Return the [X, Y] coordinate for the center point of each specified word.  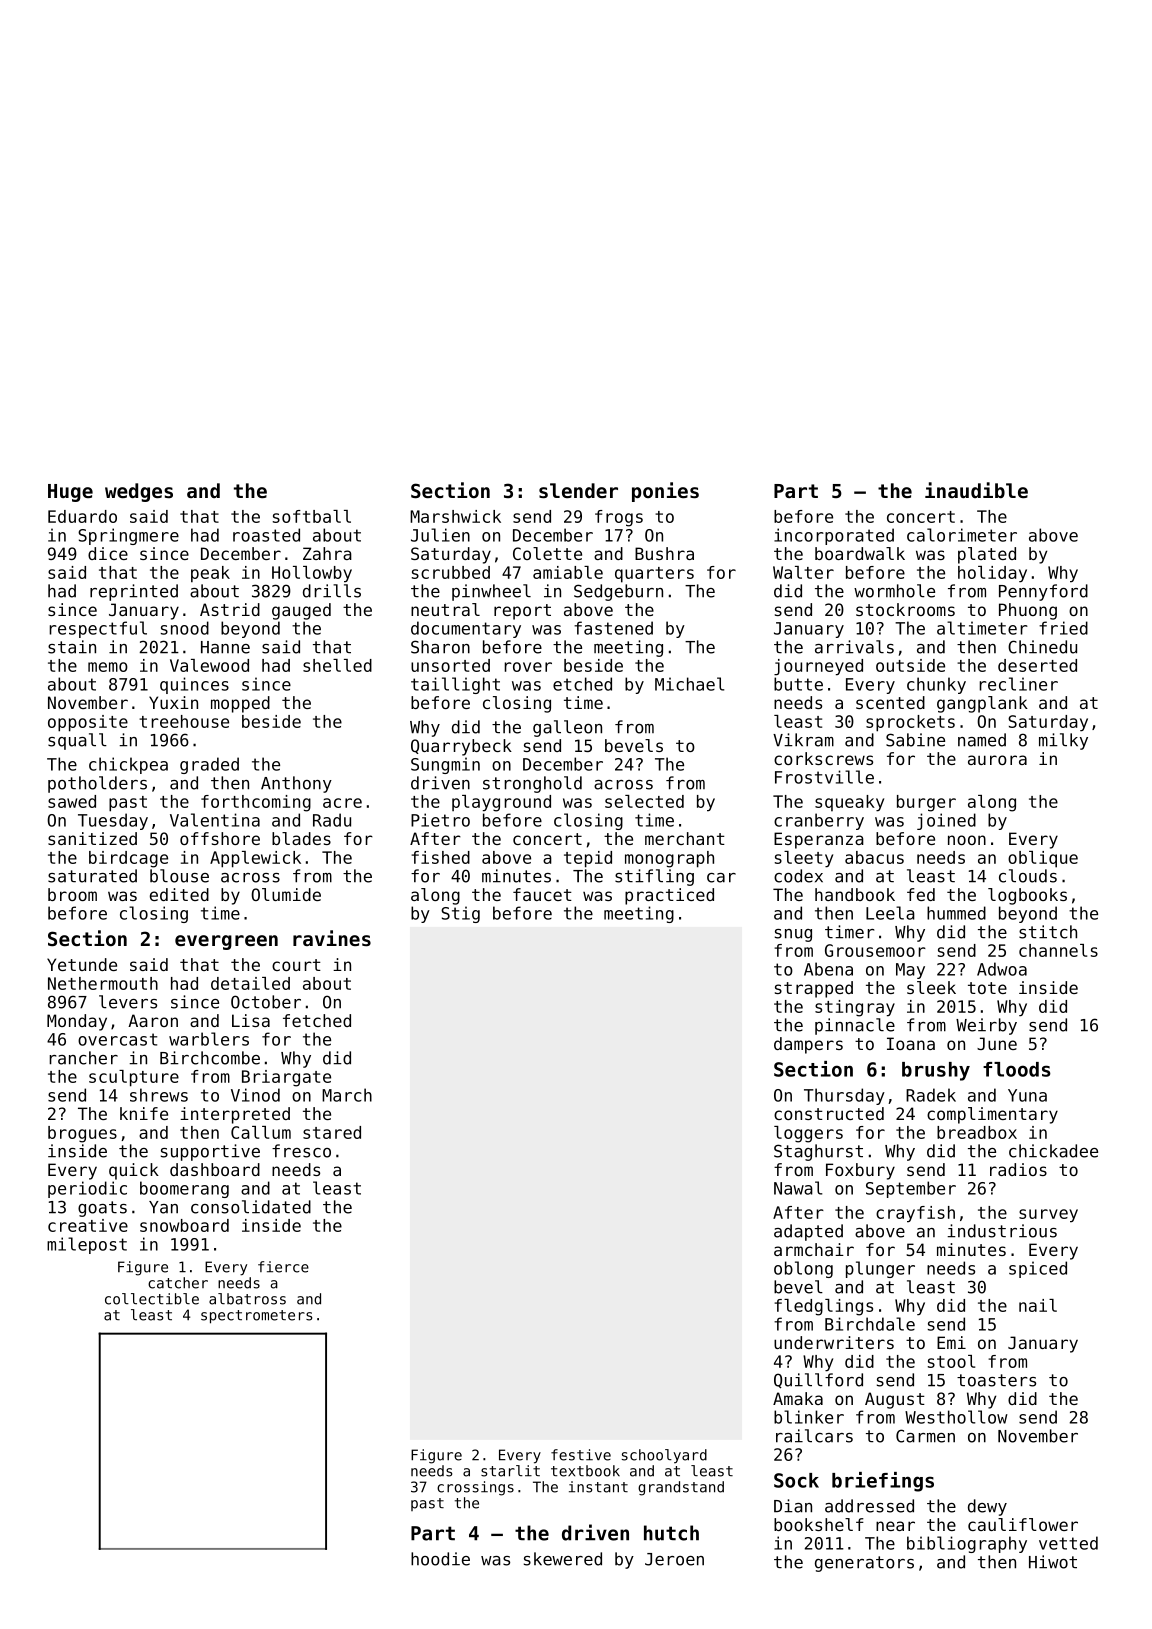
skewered [563, 1559]
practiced [669, 896]
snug [793, 935]
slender [578, 490]
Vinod [255, 1095]
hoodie [440, 1559]
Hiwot [1053, 1562]
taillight [455, 685]
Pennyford [1043, 592]
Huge [70, 493]
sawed [72, 801]
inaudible [976, 490]
